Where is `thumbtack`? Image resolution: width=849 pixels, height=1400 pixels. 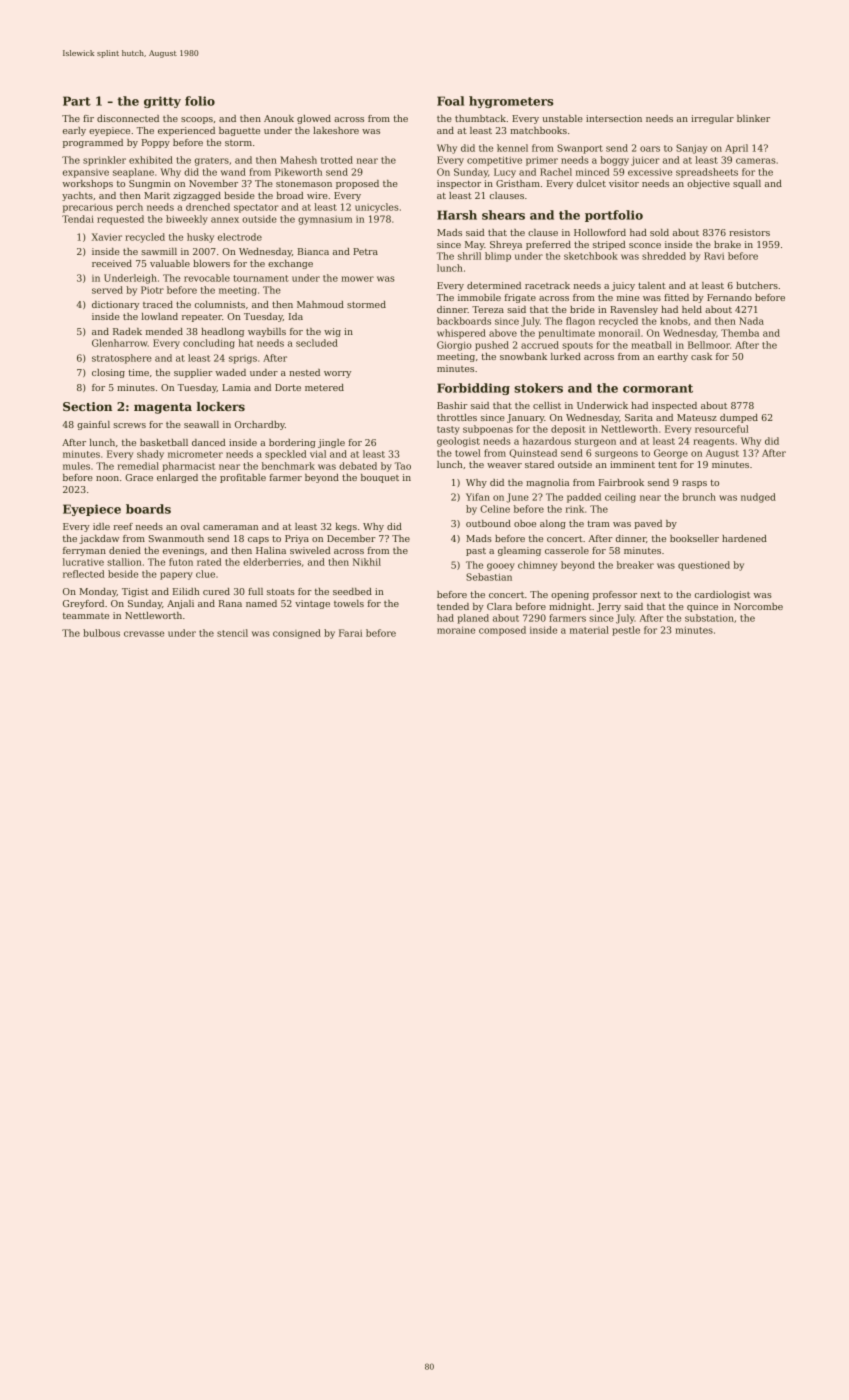
thumbtack is located at coordinates (480, 118).
